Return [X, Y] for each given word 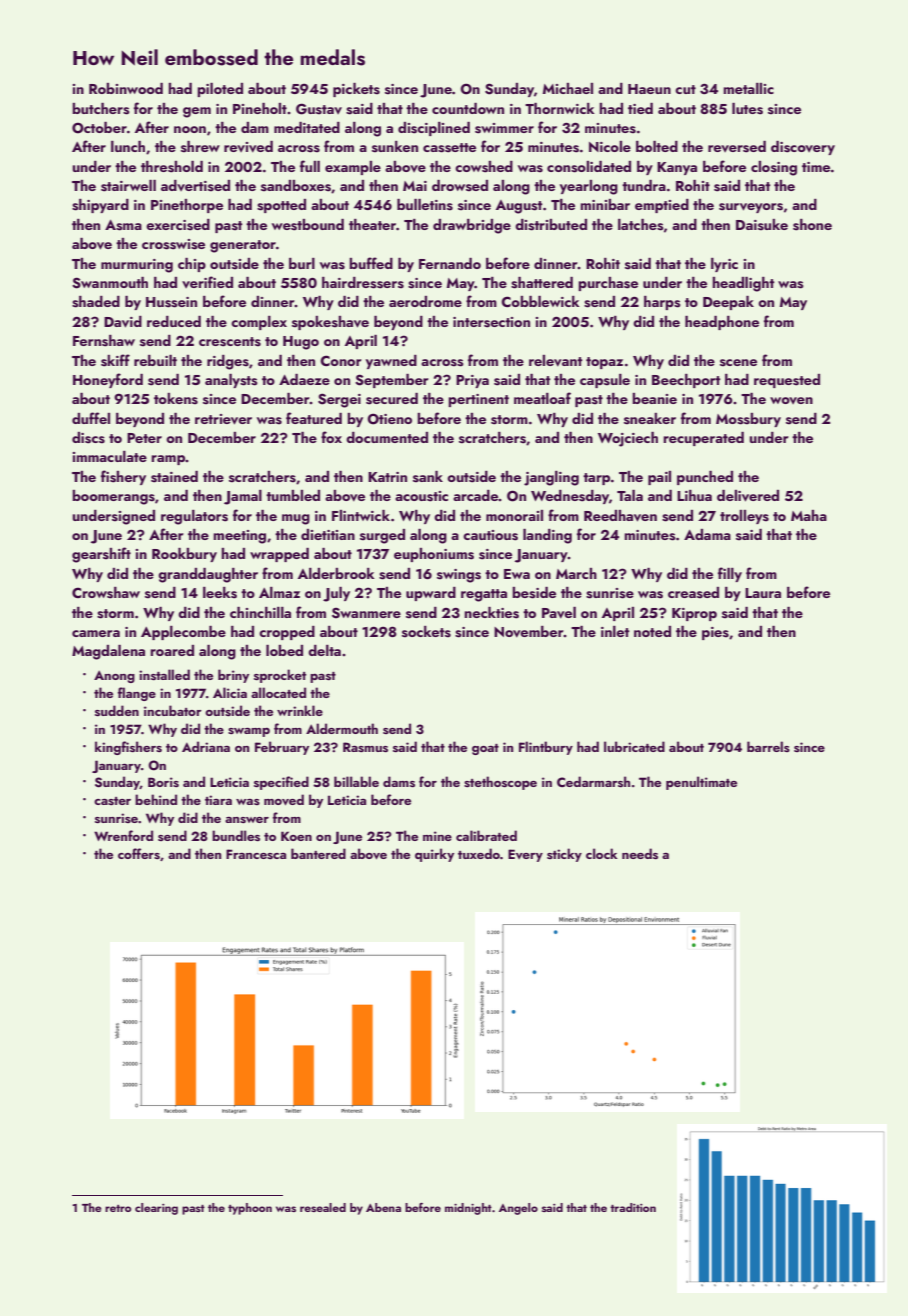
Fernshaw [104, 341]
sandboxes [296, 186]
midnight [468, 1209]
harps [662, 303]
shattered [542, 283]
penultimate [701, 783]
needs [640, 853]
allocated [278, 692]
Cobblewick [540, 301]
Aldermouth [342, 728]
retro [118, 1208]
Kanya [677, 168]
